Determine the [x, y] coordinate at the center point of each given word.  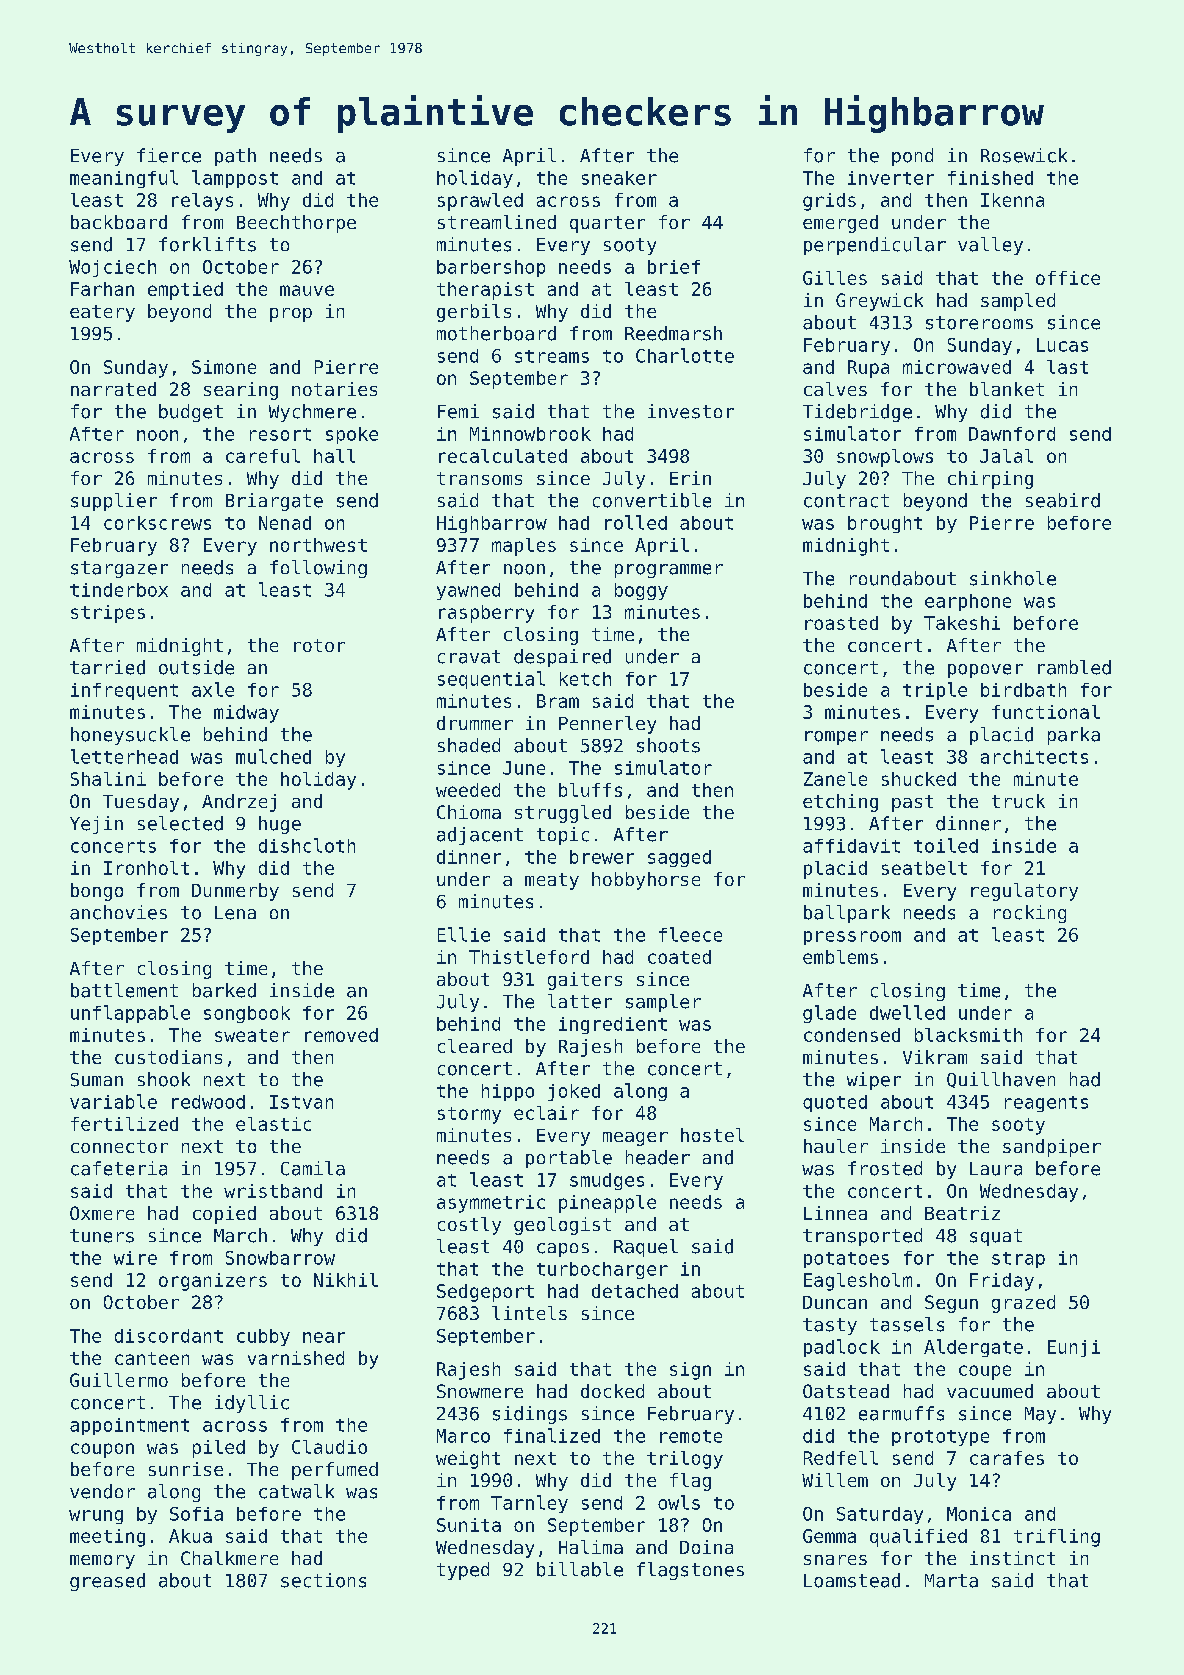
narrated [113, 389]
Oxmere [102, 1213]
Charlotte [685, 355]
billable [580, 1569]
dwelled [907, 1012]
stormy [469, 1115]
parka [1074, 736]
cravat [469, 657]
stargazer [119, 569]
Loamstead [852, 1580]
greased [107, 1582]
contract [846, 501]
